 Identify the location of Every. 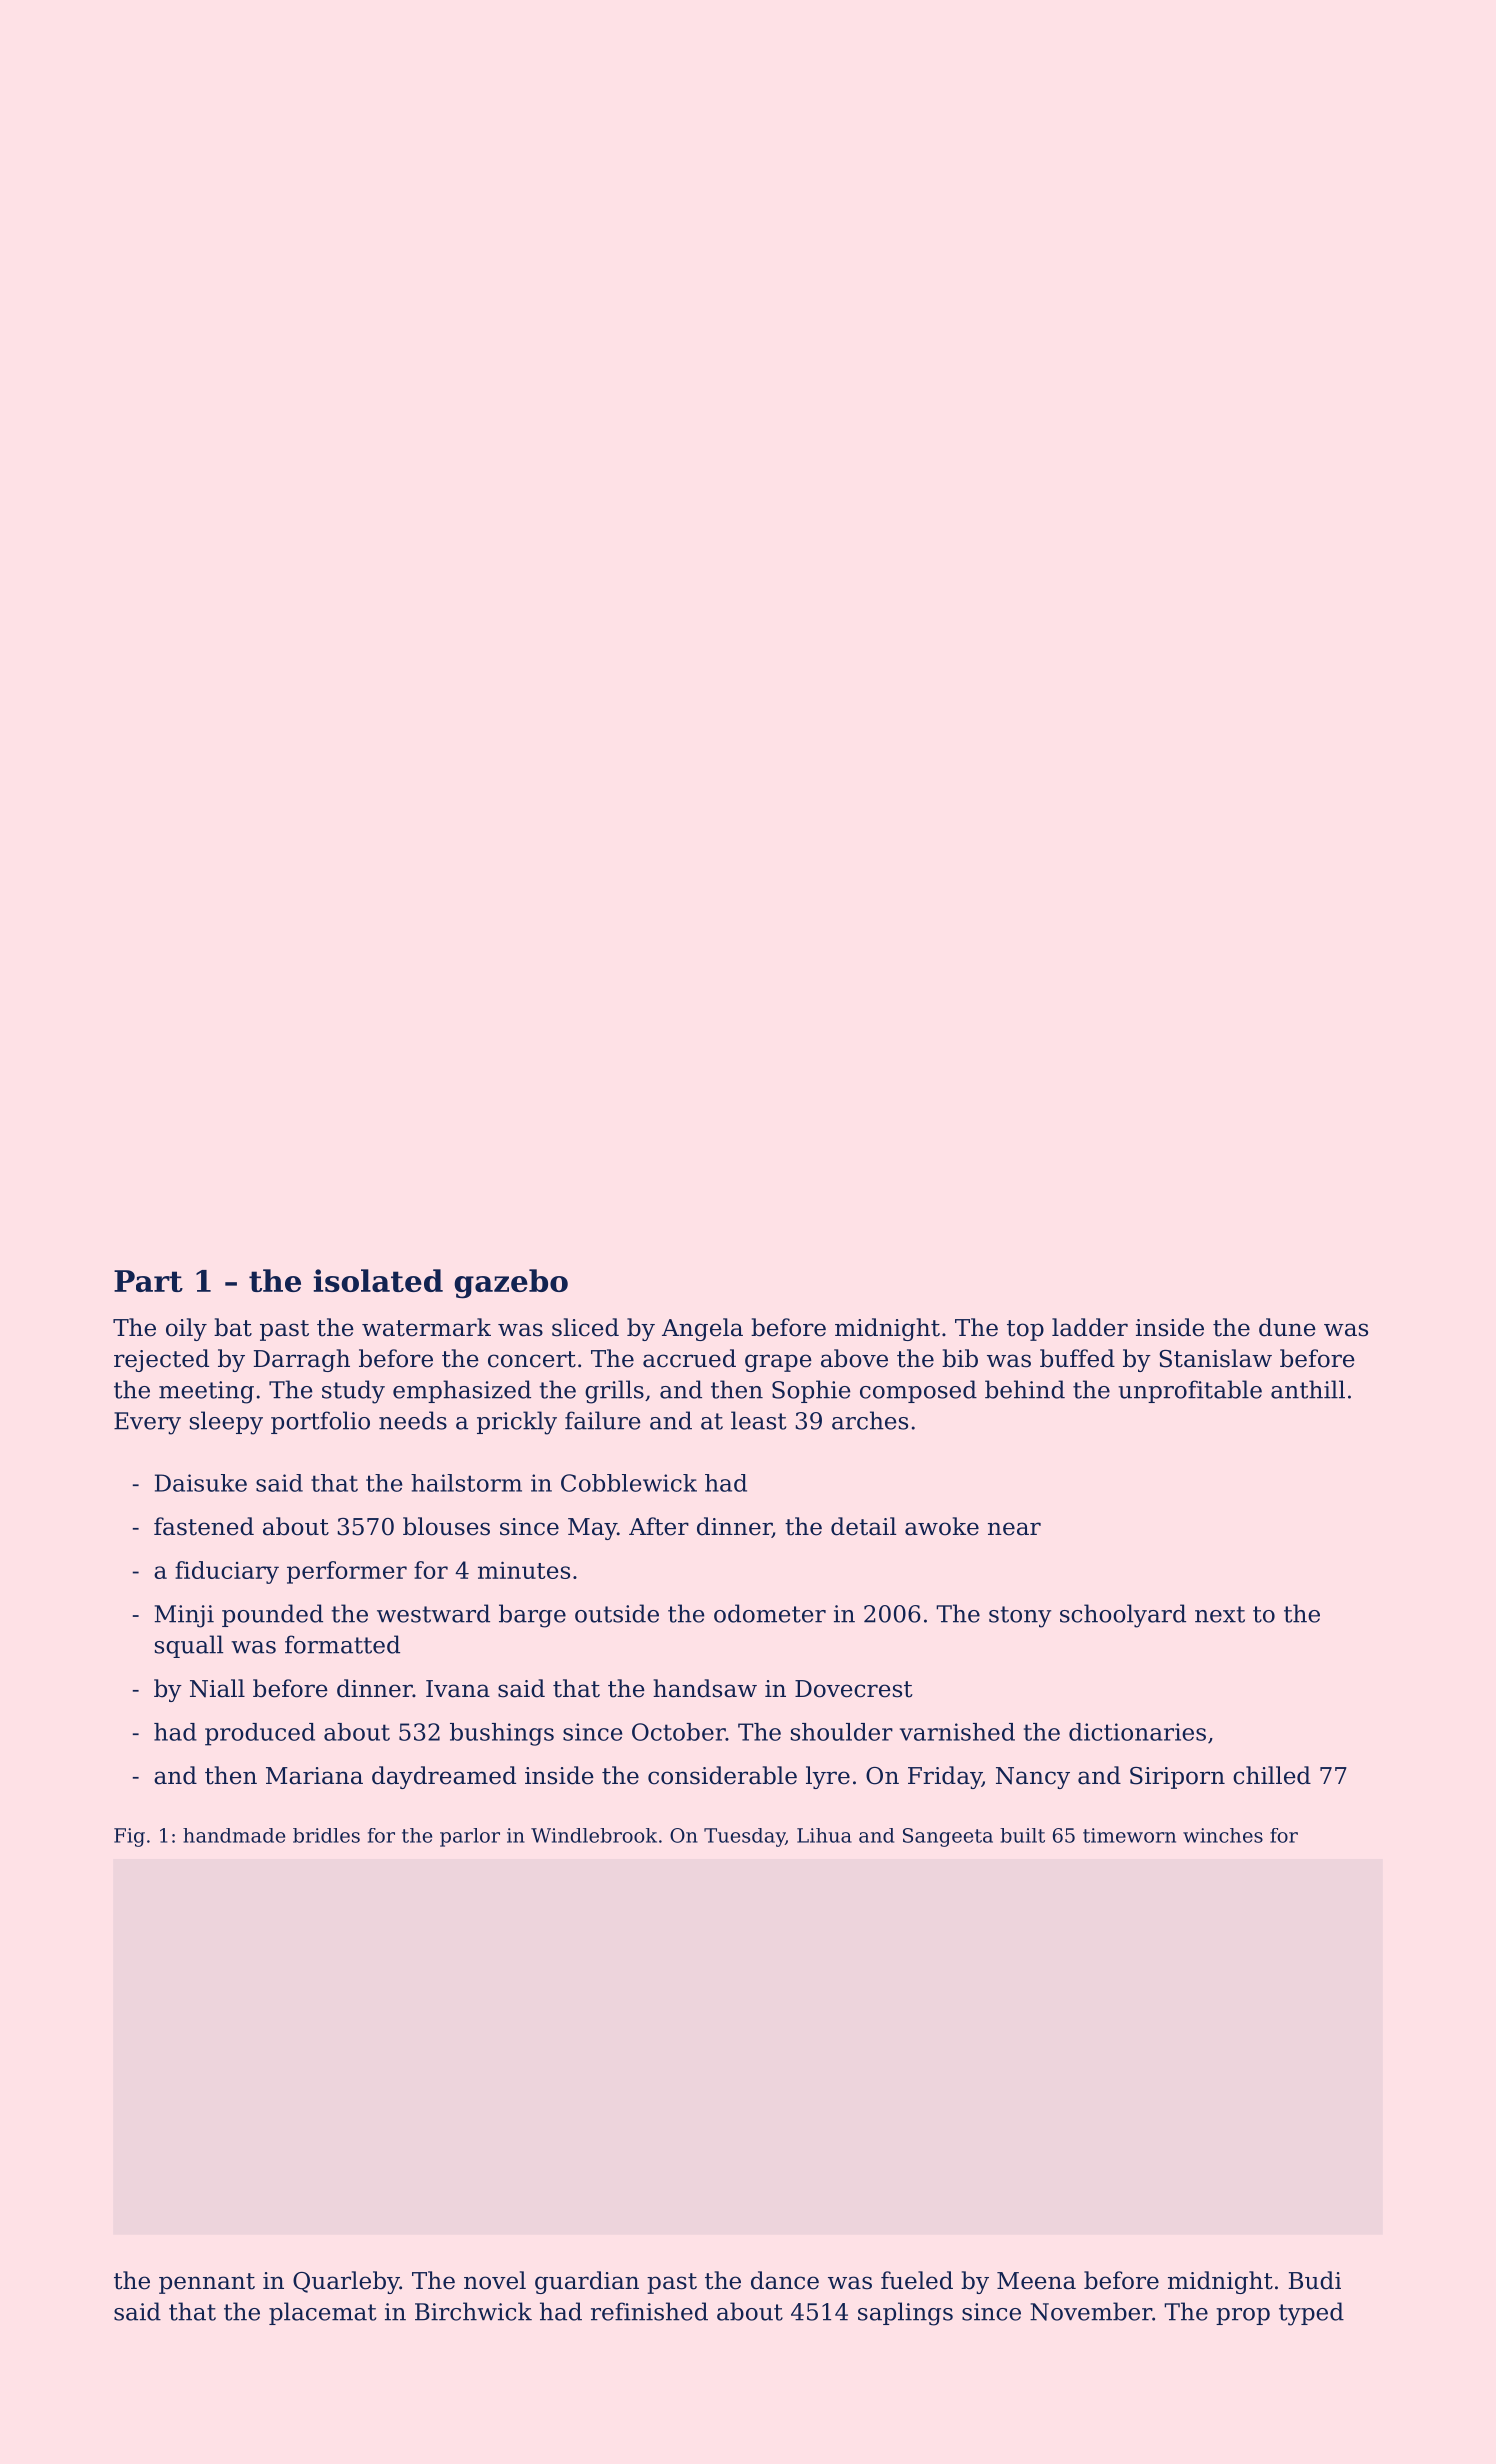
(147, 1423).
